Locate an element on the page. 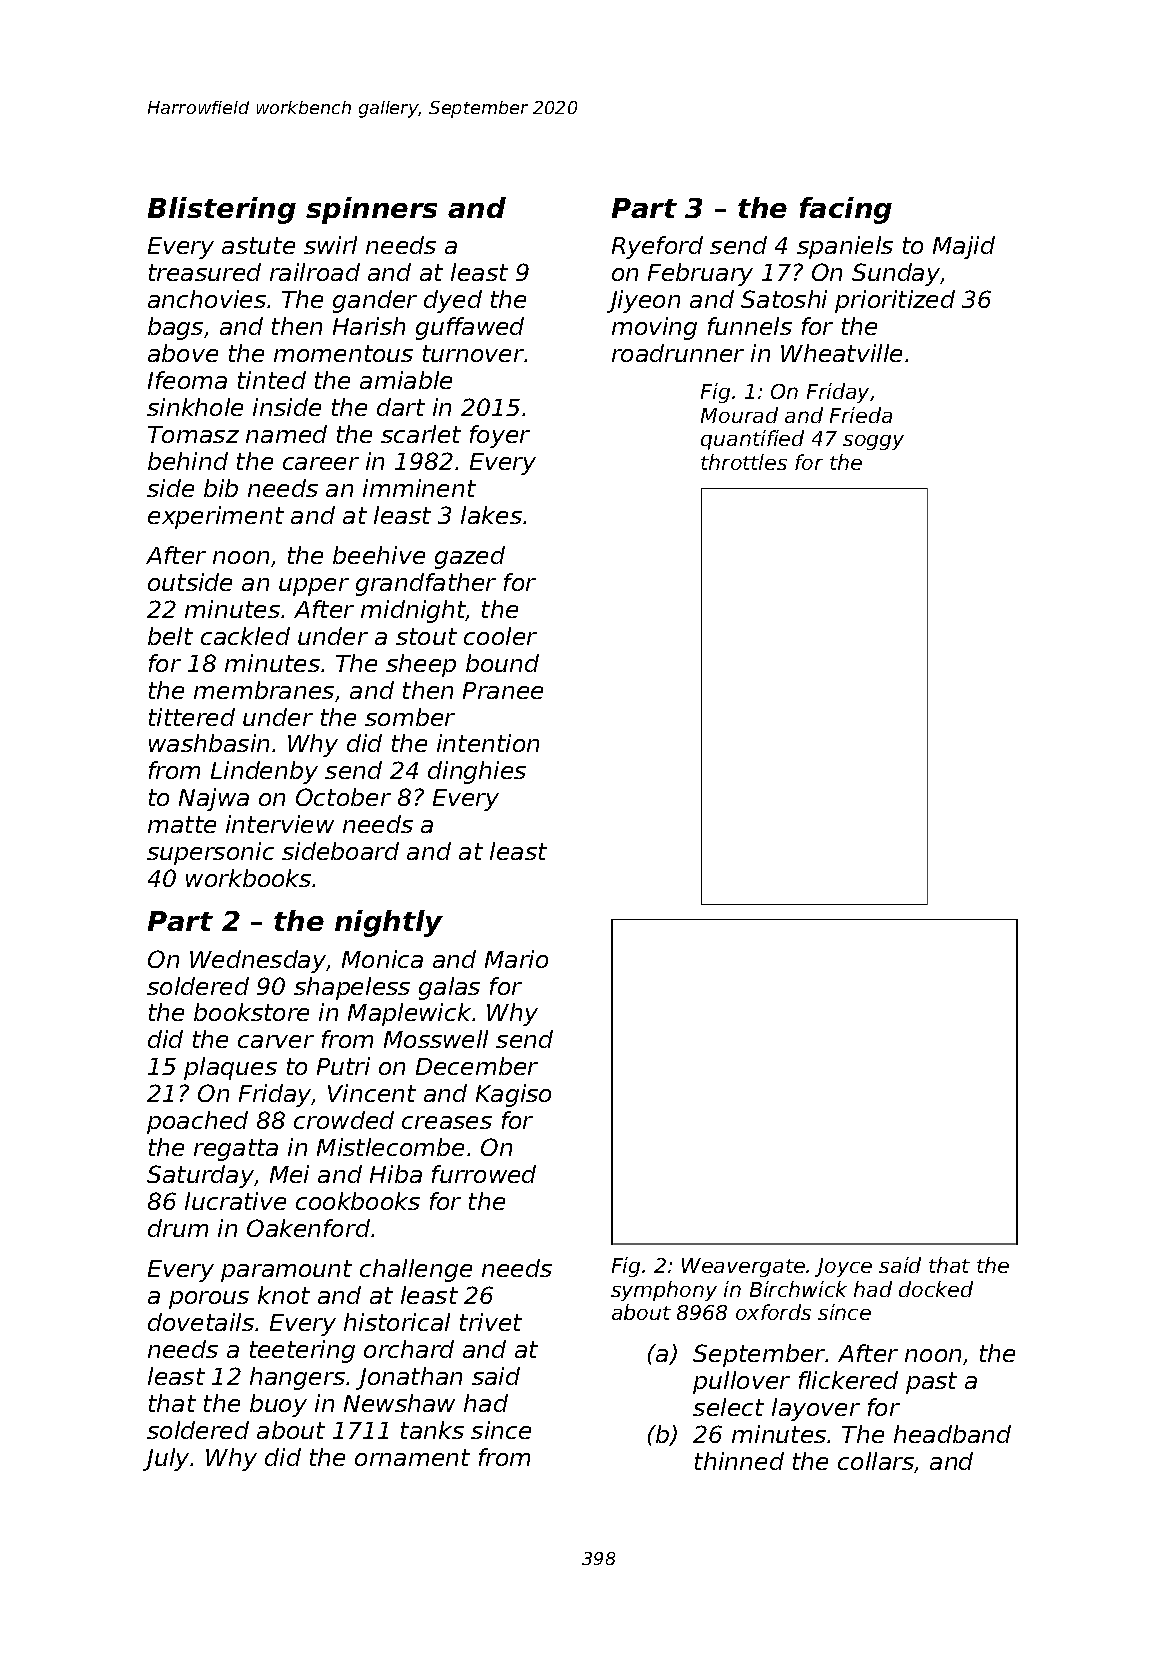 Image resolution: width=1165 pixels, height=1654 pixels. foyer is located at coordinates (500, 436).
